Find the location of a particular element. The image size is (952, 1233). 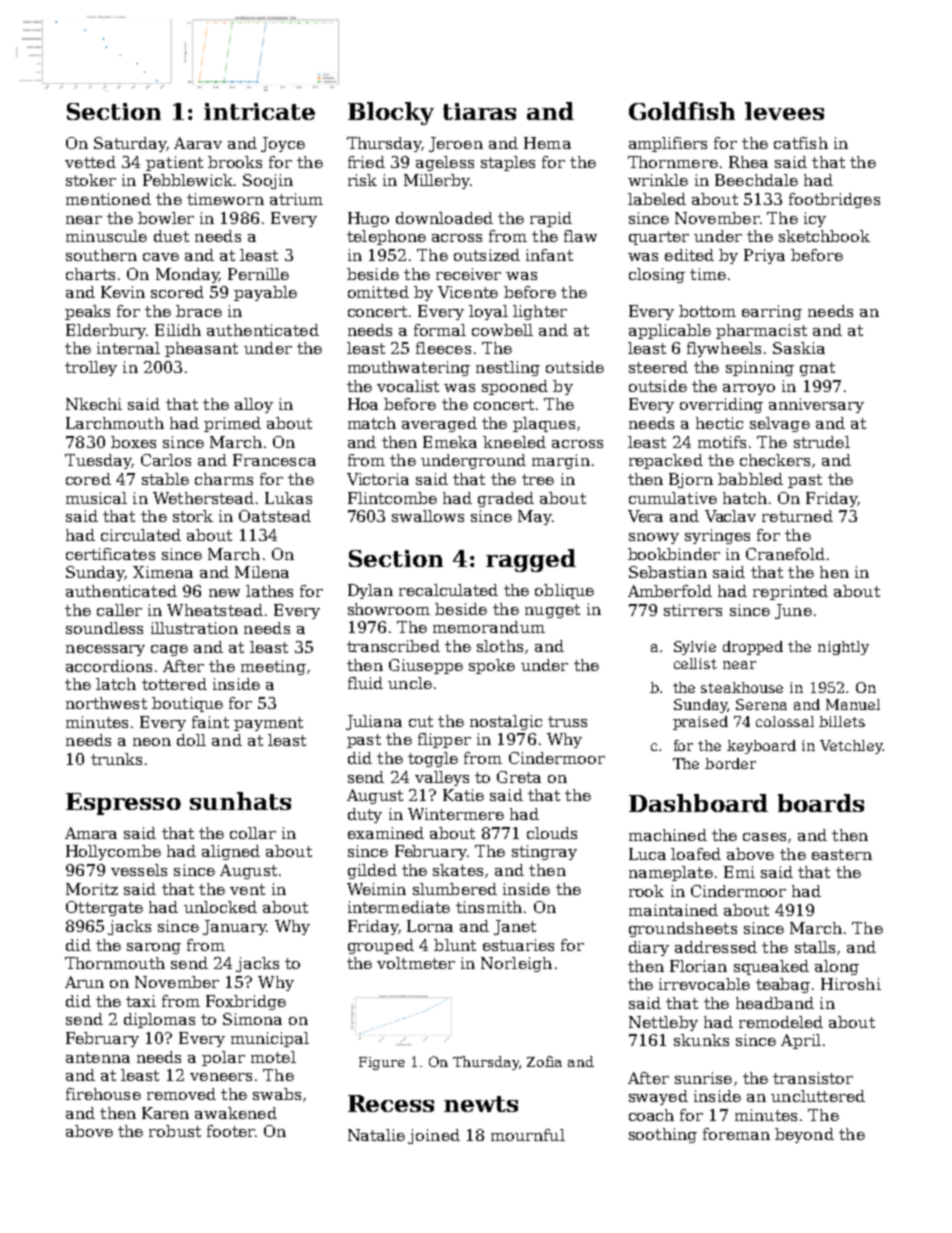

margin is located at coordinates (561, 461).
